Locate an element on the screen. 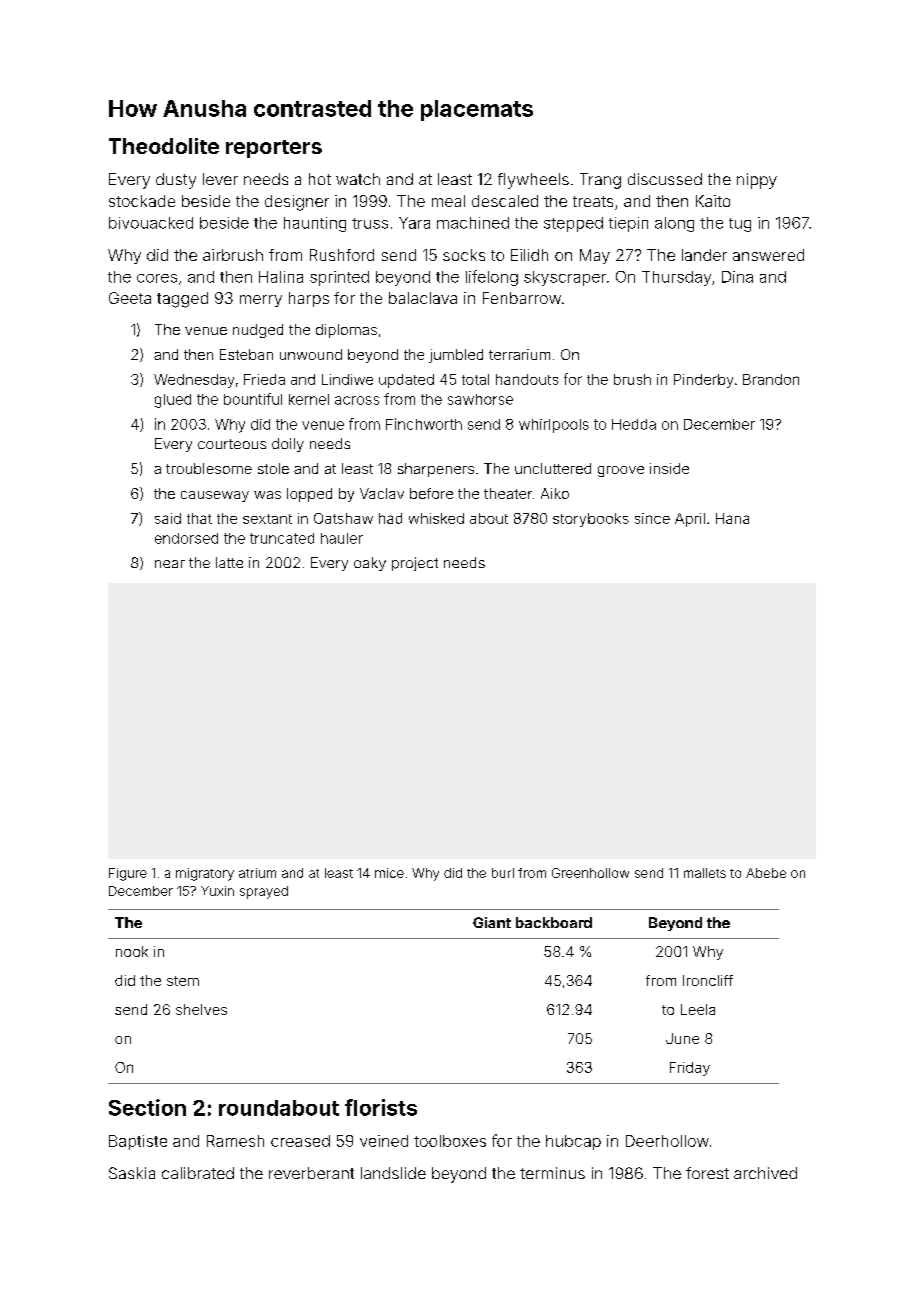  hubcap is located at coordinates (573, 1142).
